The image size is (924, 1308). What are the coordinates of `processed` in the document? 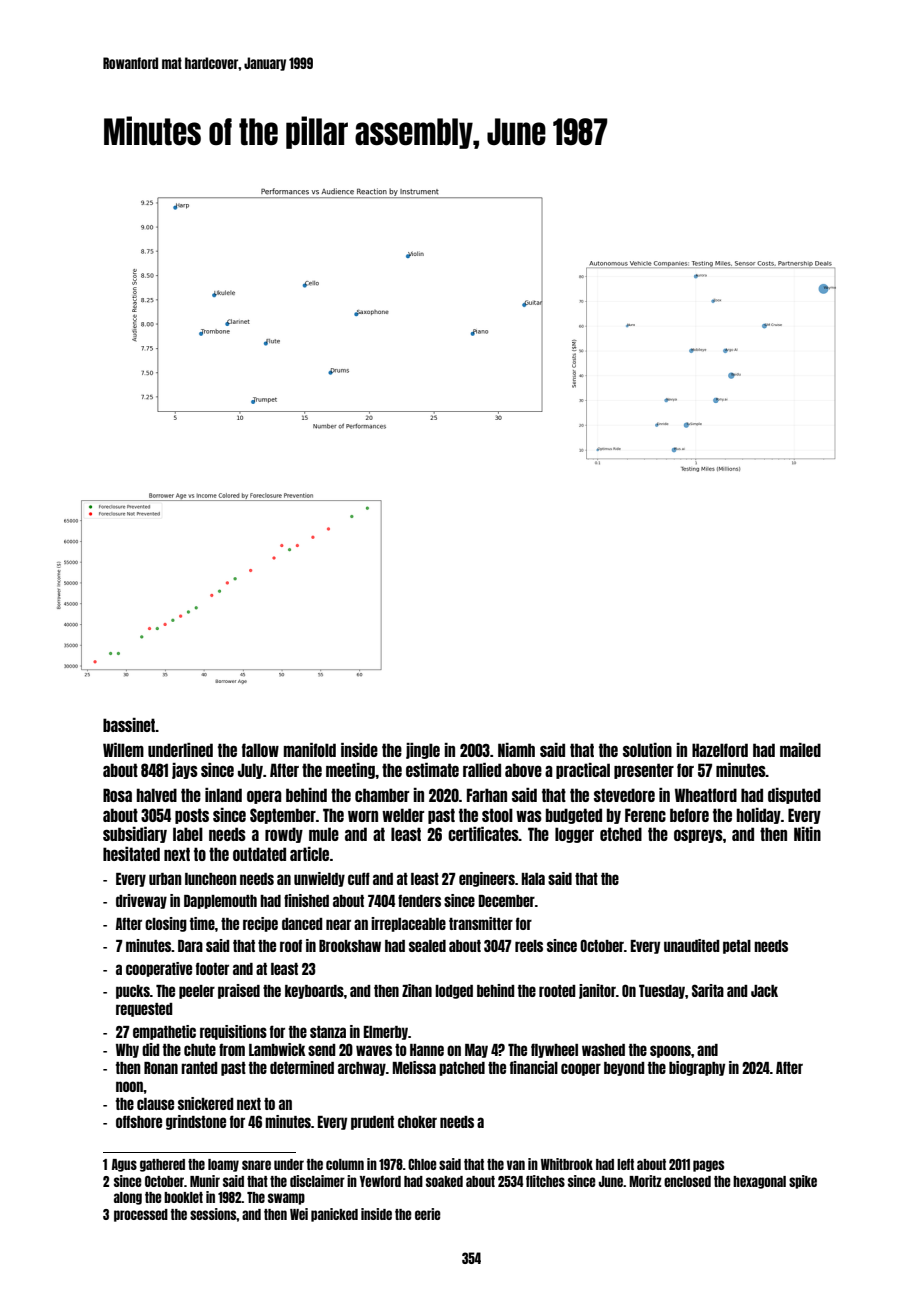 It's located at (141, 1215).
